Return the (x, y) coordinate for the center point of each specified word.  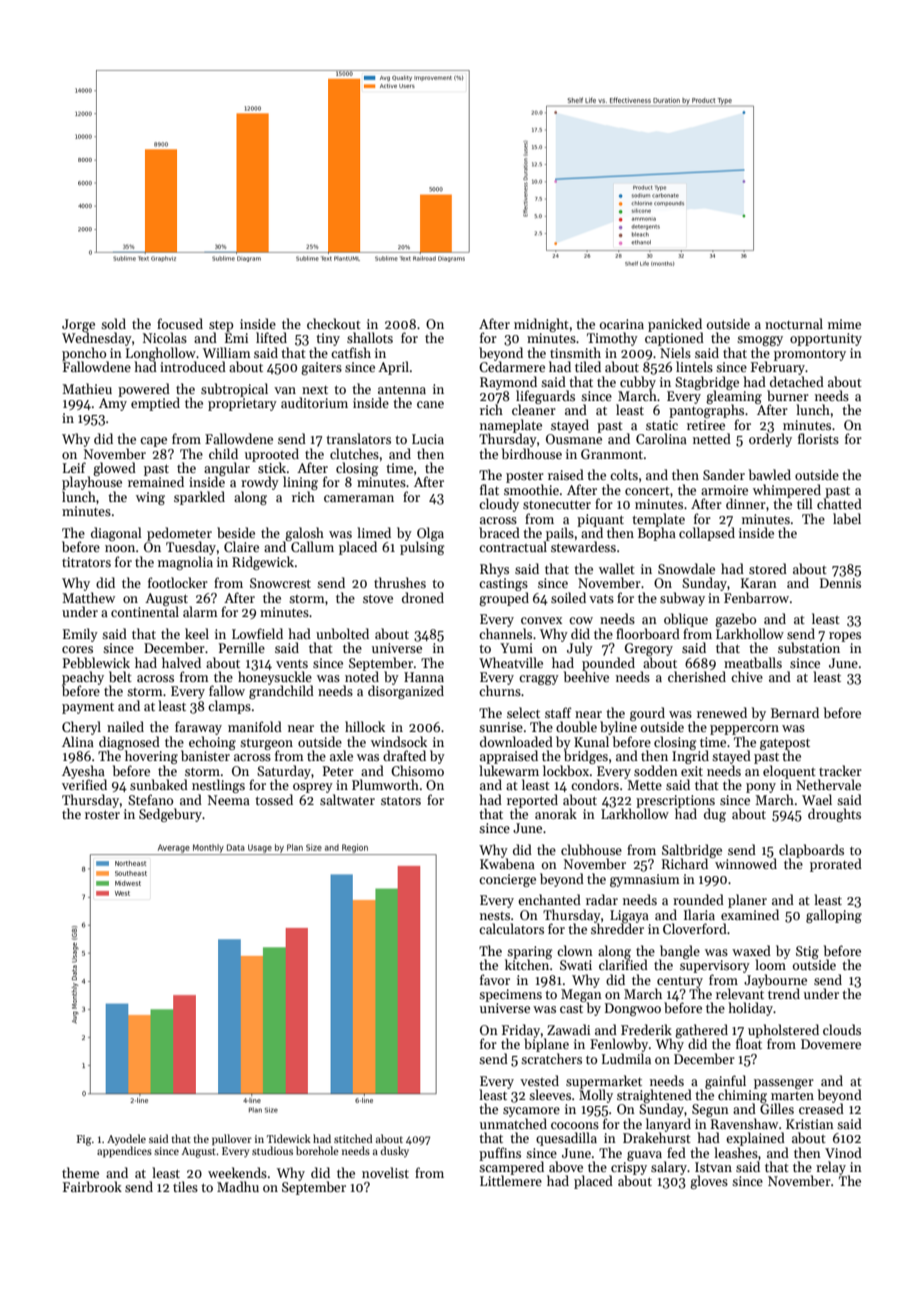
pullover (232, 1140)
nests (495, 916)
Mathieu (87, 388)
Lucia (428, 439)
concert (647, 491)
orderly (770, 440)
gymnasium (645, 880)
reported (532, 801)
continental (145, 611)
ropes (845, 637)
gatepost (785, 744)
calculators (511, 928)
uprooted (272, 455)
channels (505, 633)
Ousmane (574, 439)
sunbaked (159, 784)
